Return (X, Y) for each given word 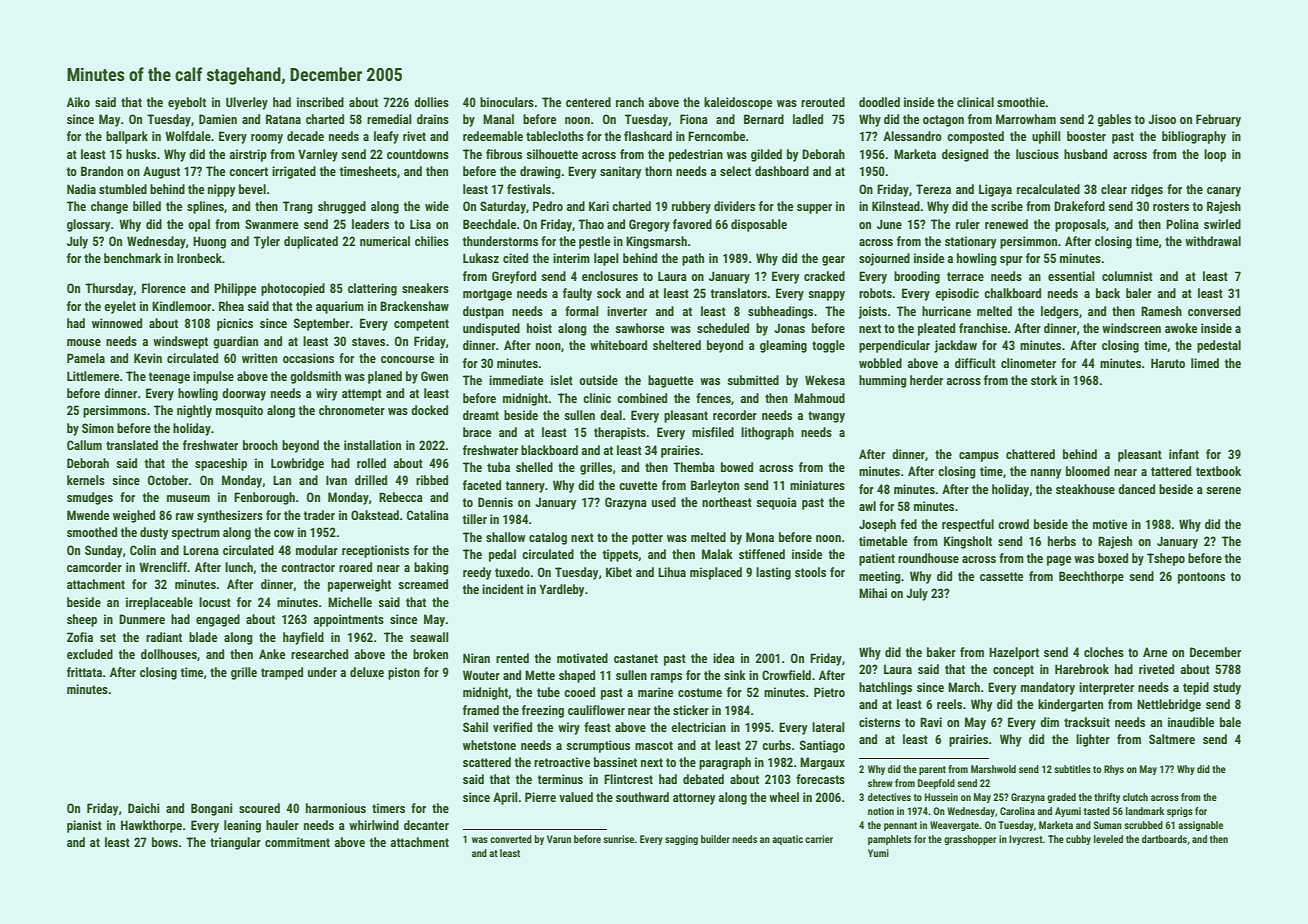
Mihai (873, 593)
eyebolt (187, 103)
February (1218, 120)
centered (588, 102)
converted (511, 839)
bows (165, 842)
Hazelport (1014, 653)
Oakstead (375, 515)
